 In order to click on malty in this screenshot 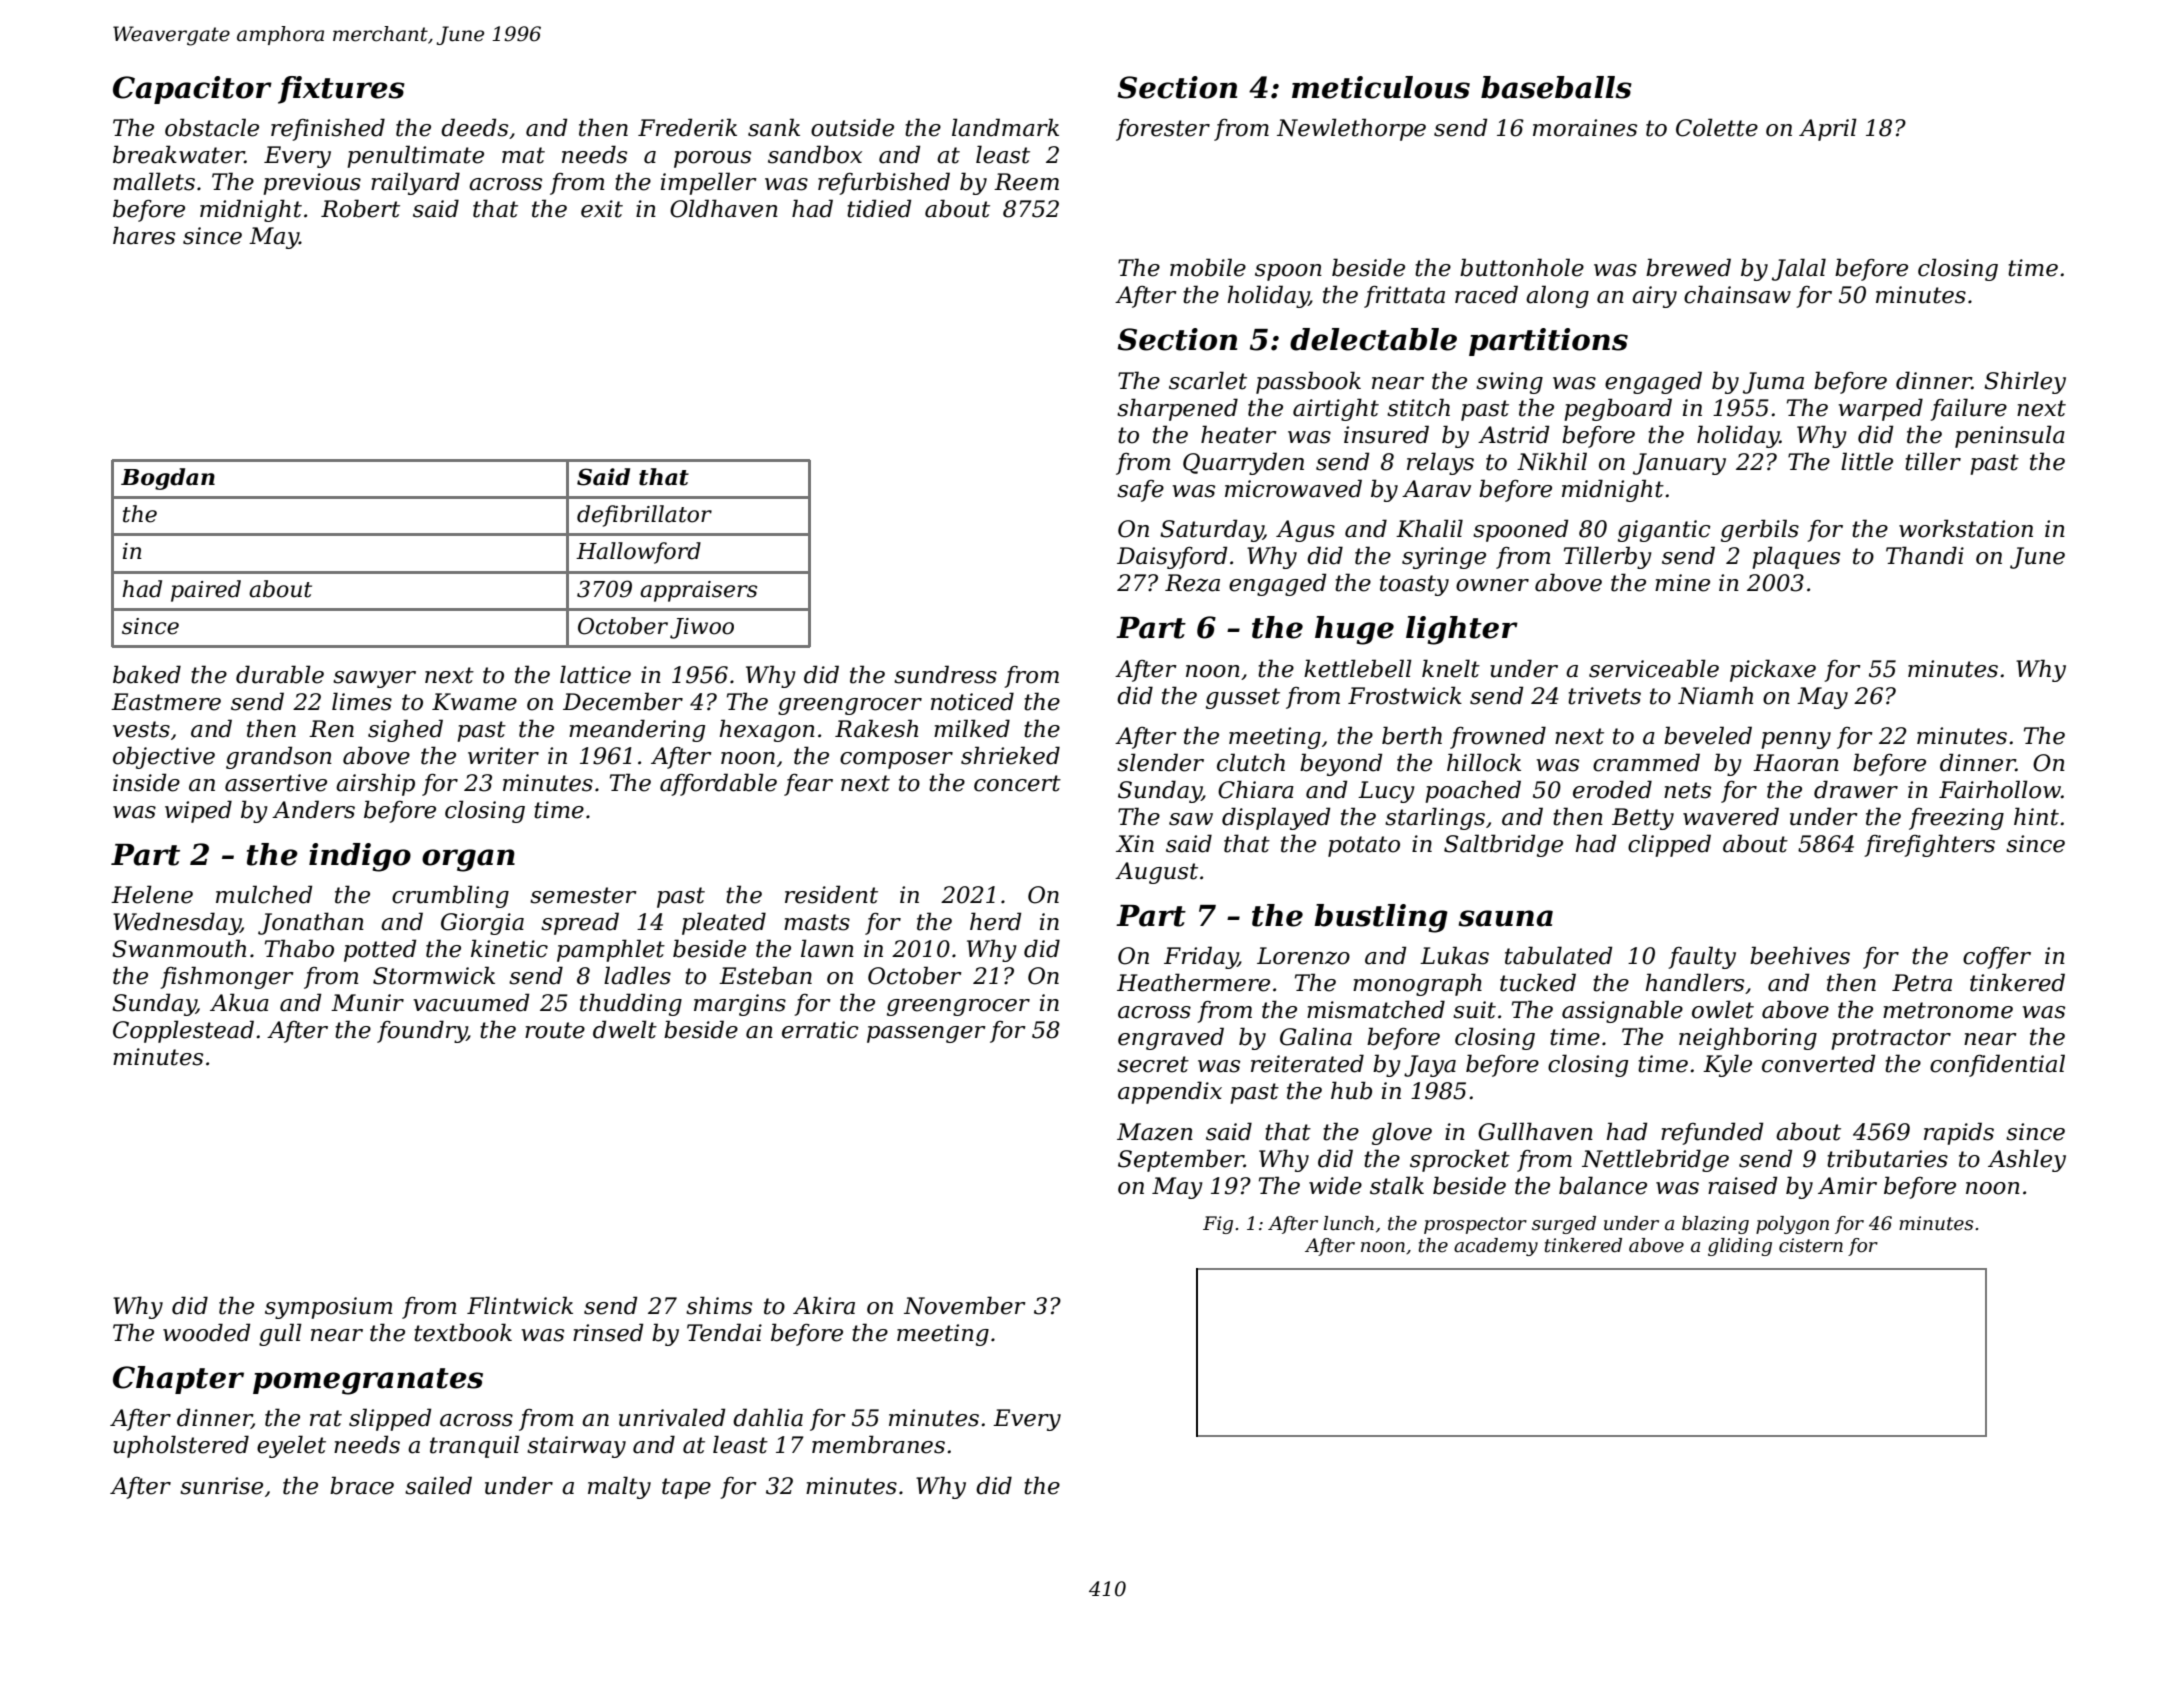, I will do `click(619, 1487)`.
